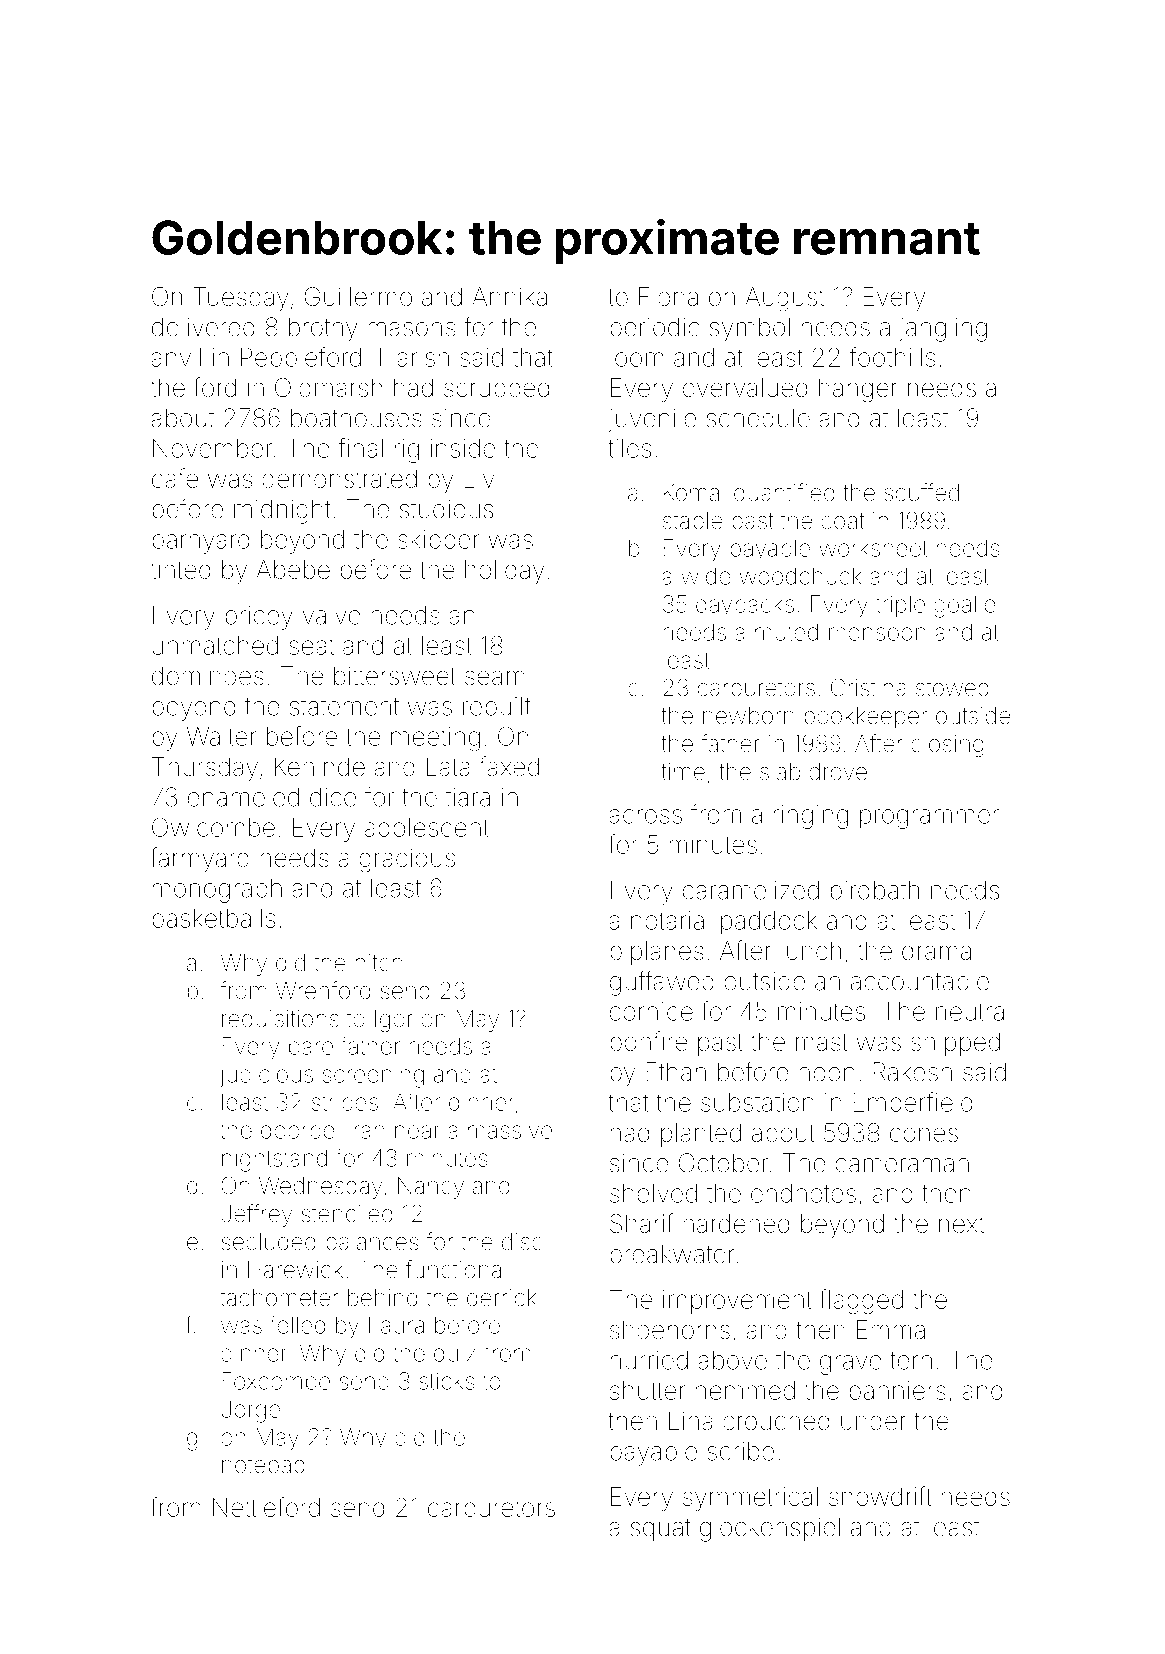 Image resolution: width=1165 pixels, height=1654 pixels. What do you see at coordinates (268, 1242) in the document?
I see `secluded` at bounding box center [268, 1242].
